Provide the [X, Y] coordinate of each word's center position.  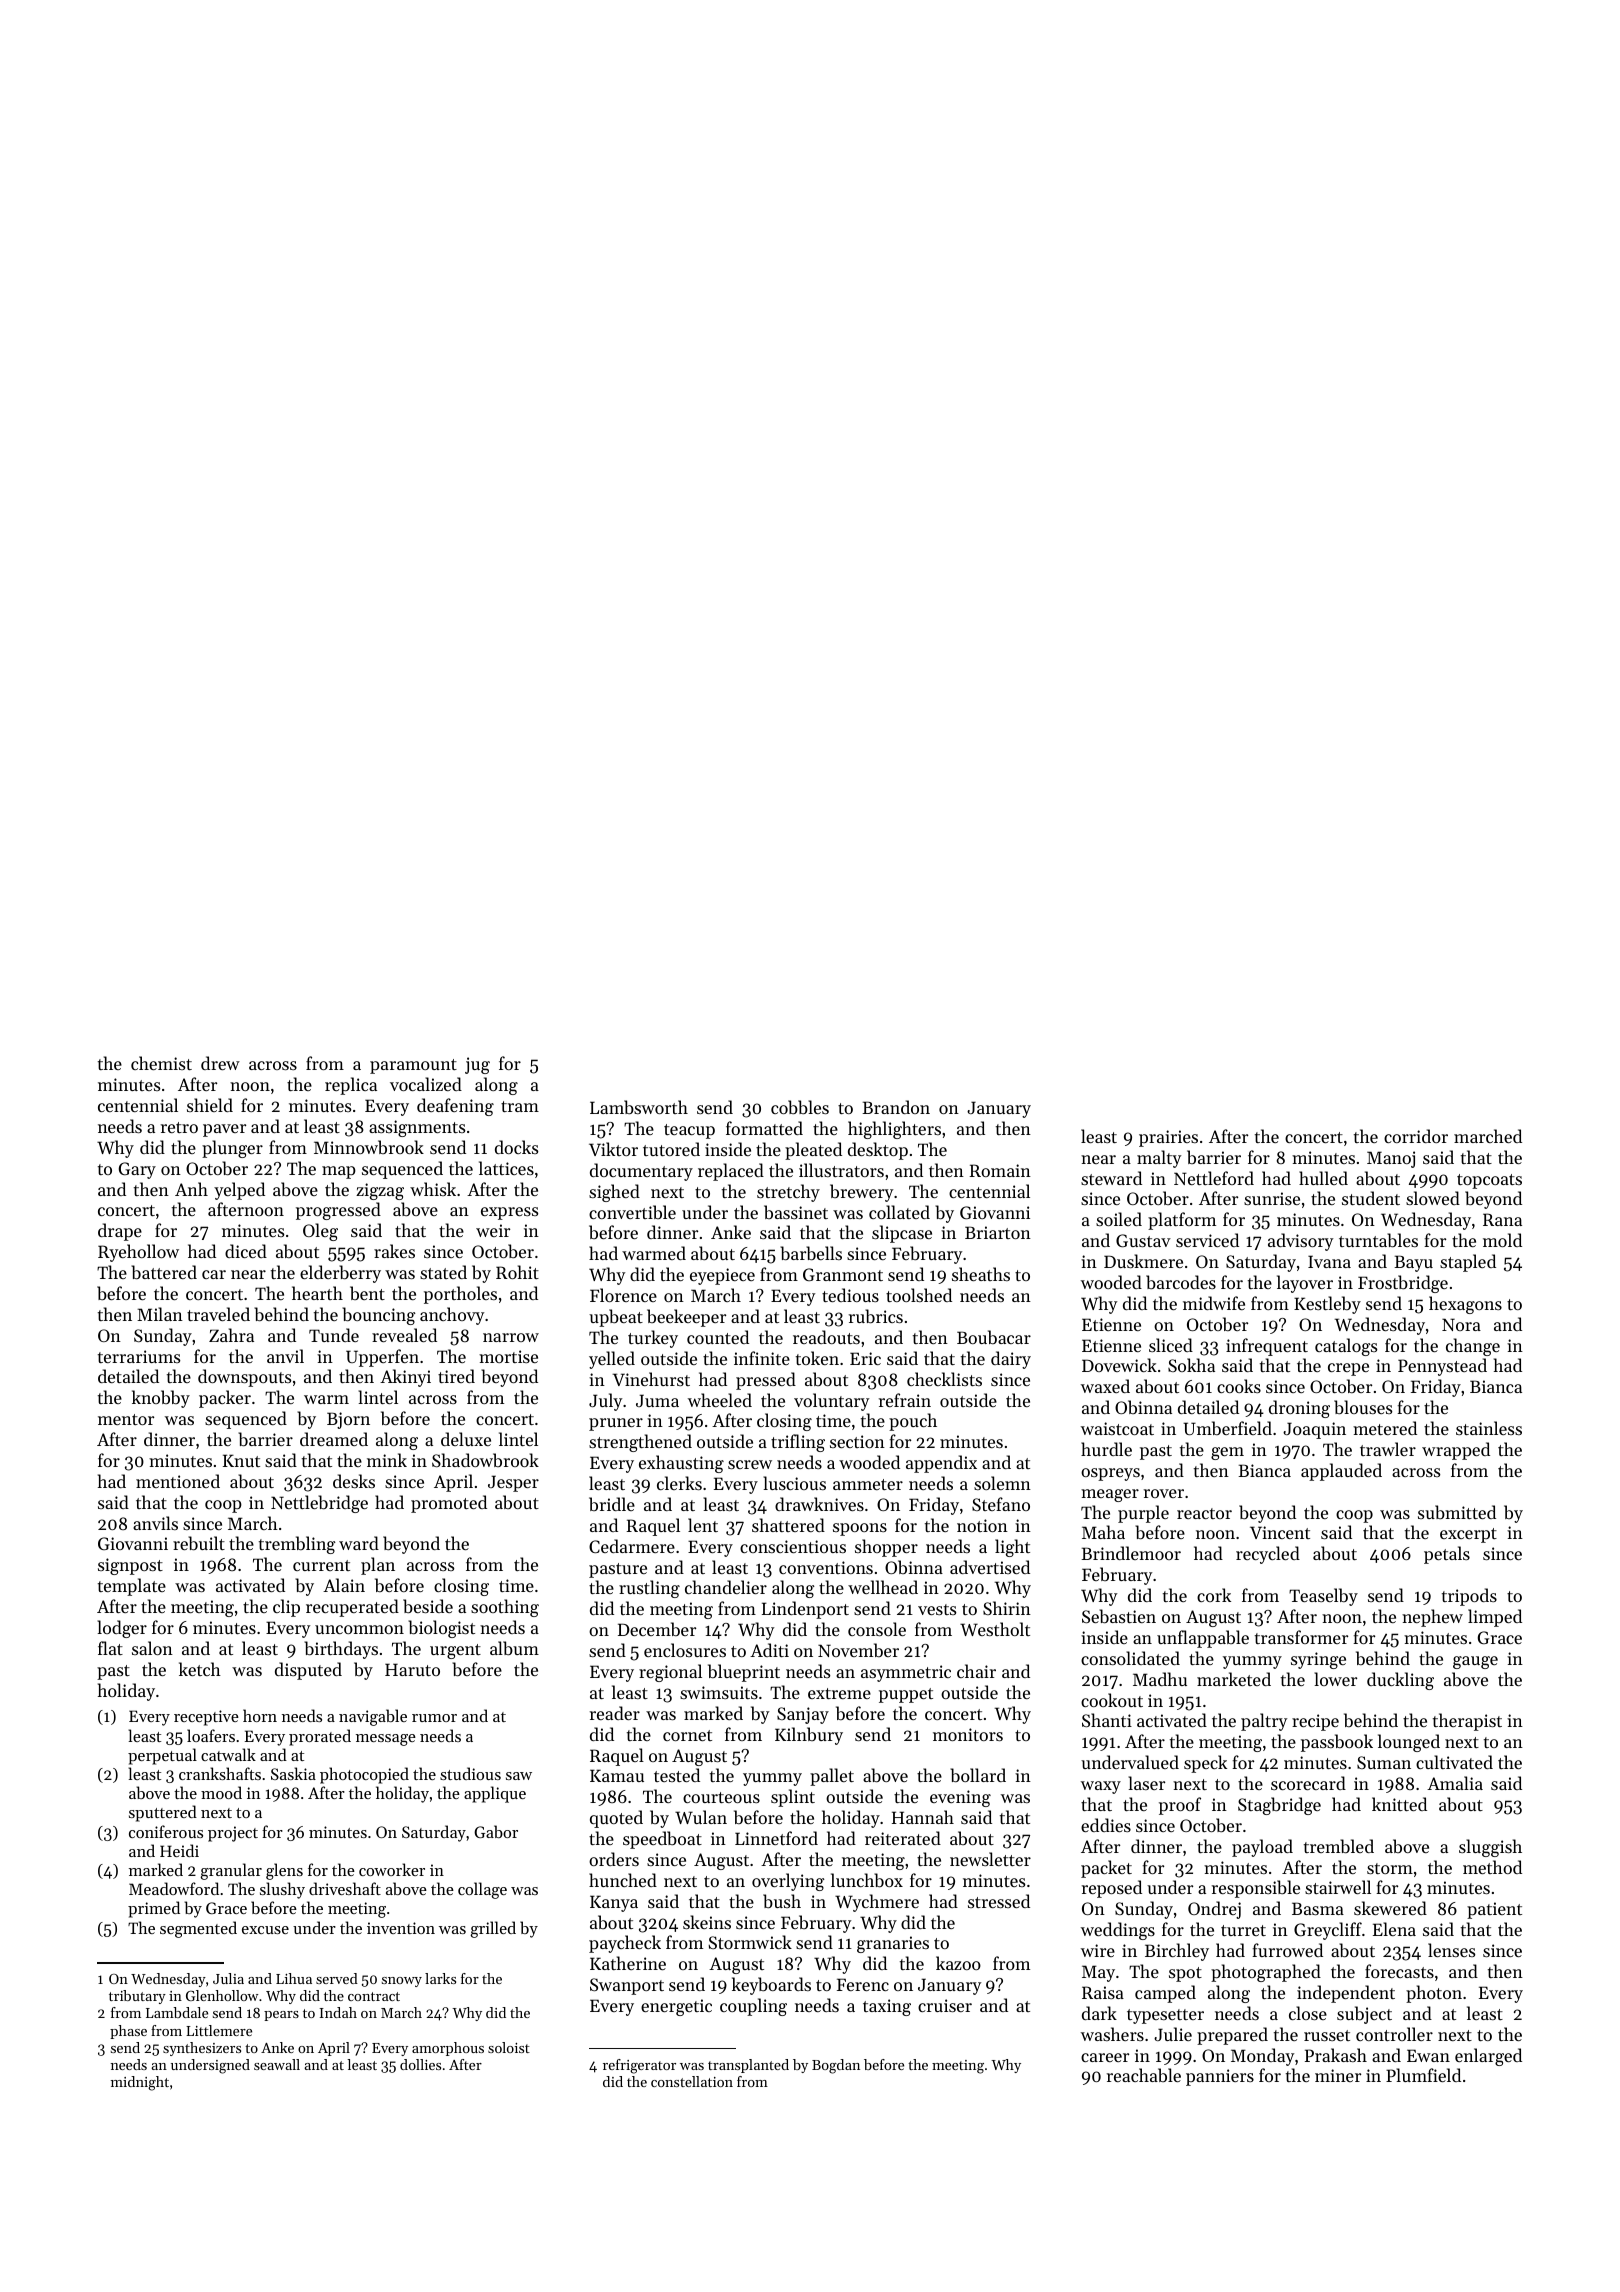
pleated [813, 1151]
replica [351, 1086]
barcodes [1181, 1282]
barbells [811, 1253]
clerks [679, 1483]
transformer [1301, 1637]
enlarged [1488, 2057]
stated [443, 1272]
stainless [1489, 1428]
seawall [277, 2064]
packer [225, 1399]
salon [152, 1648]
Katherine [628, 1963]
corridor [1416, 1136]
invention [401, 1928]
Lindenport [805, 1610]
